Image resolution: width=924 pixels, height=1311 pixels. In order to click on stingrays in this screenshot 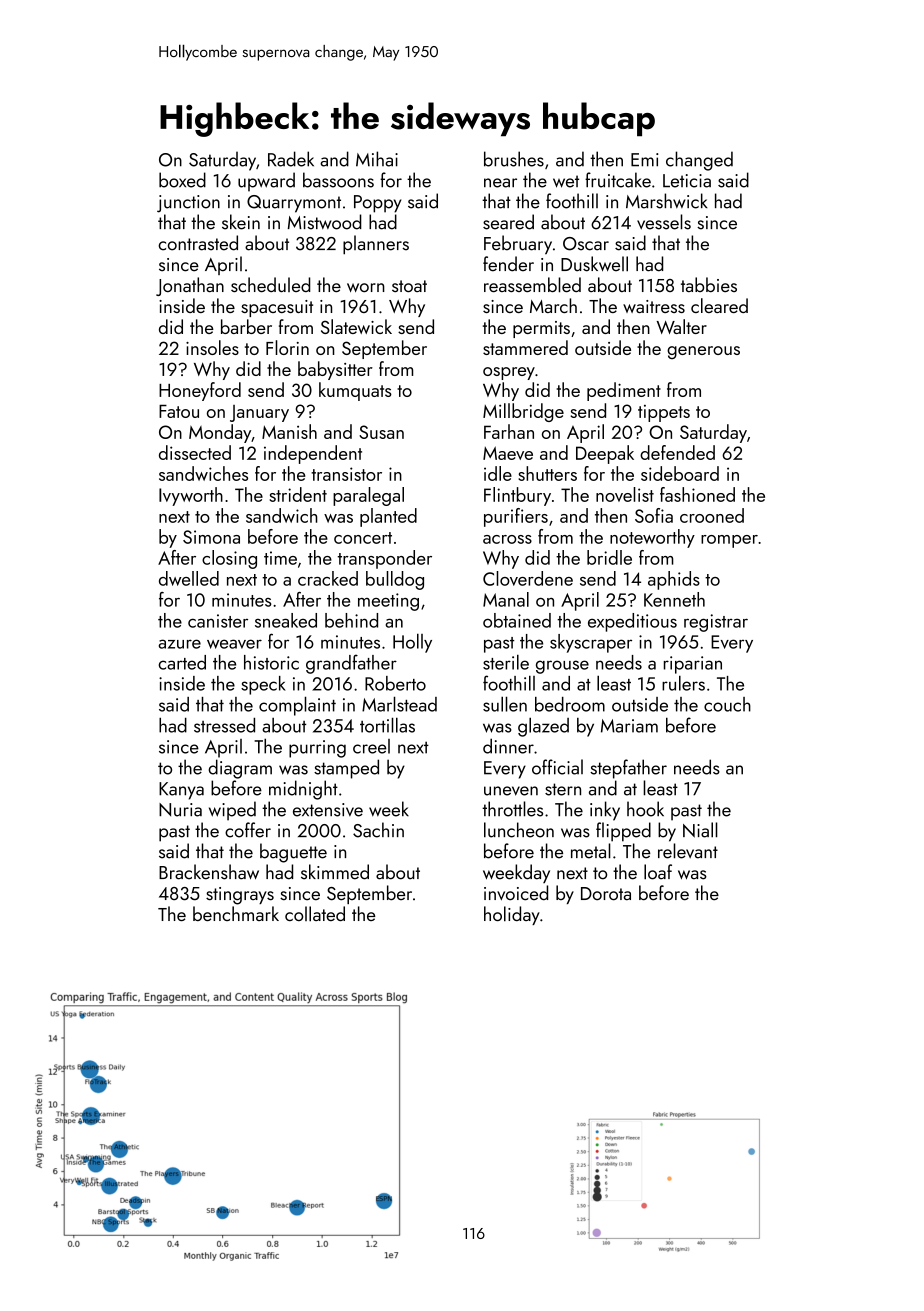, I will do `click(240, 896)`.
